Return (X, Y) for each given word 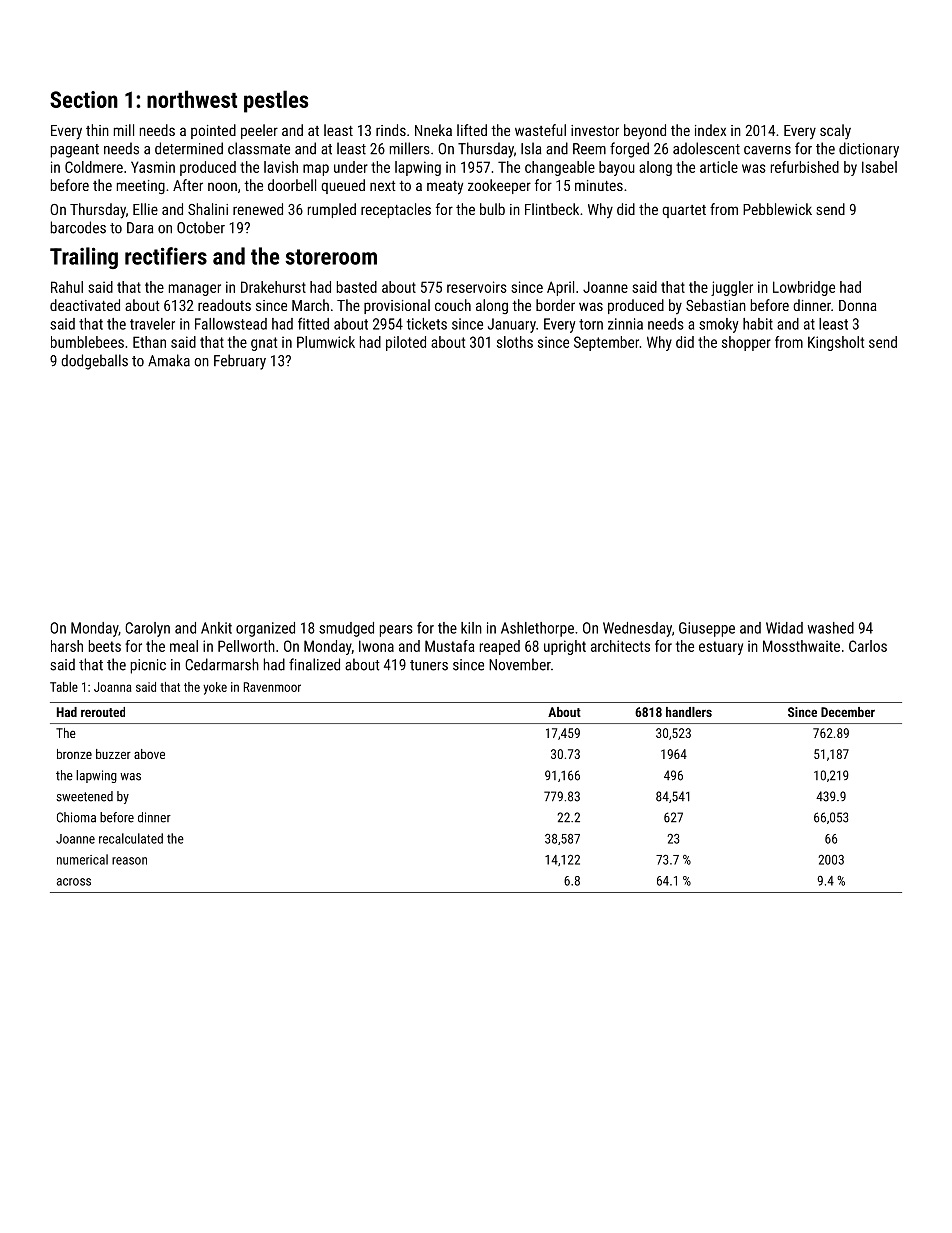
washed (831, 628)
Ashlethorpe (537, 629)
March (310, 305)
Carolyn (147, 629)
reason (129, 861)
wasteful (540, 130)
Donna (858, 305)
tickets (427, 324)
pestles (276, 101)
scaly (835, 132)
